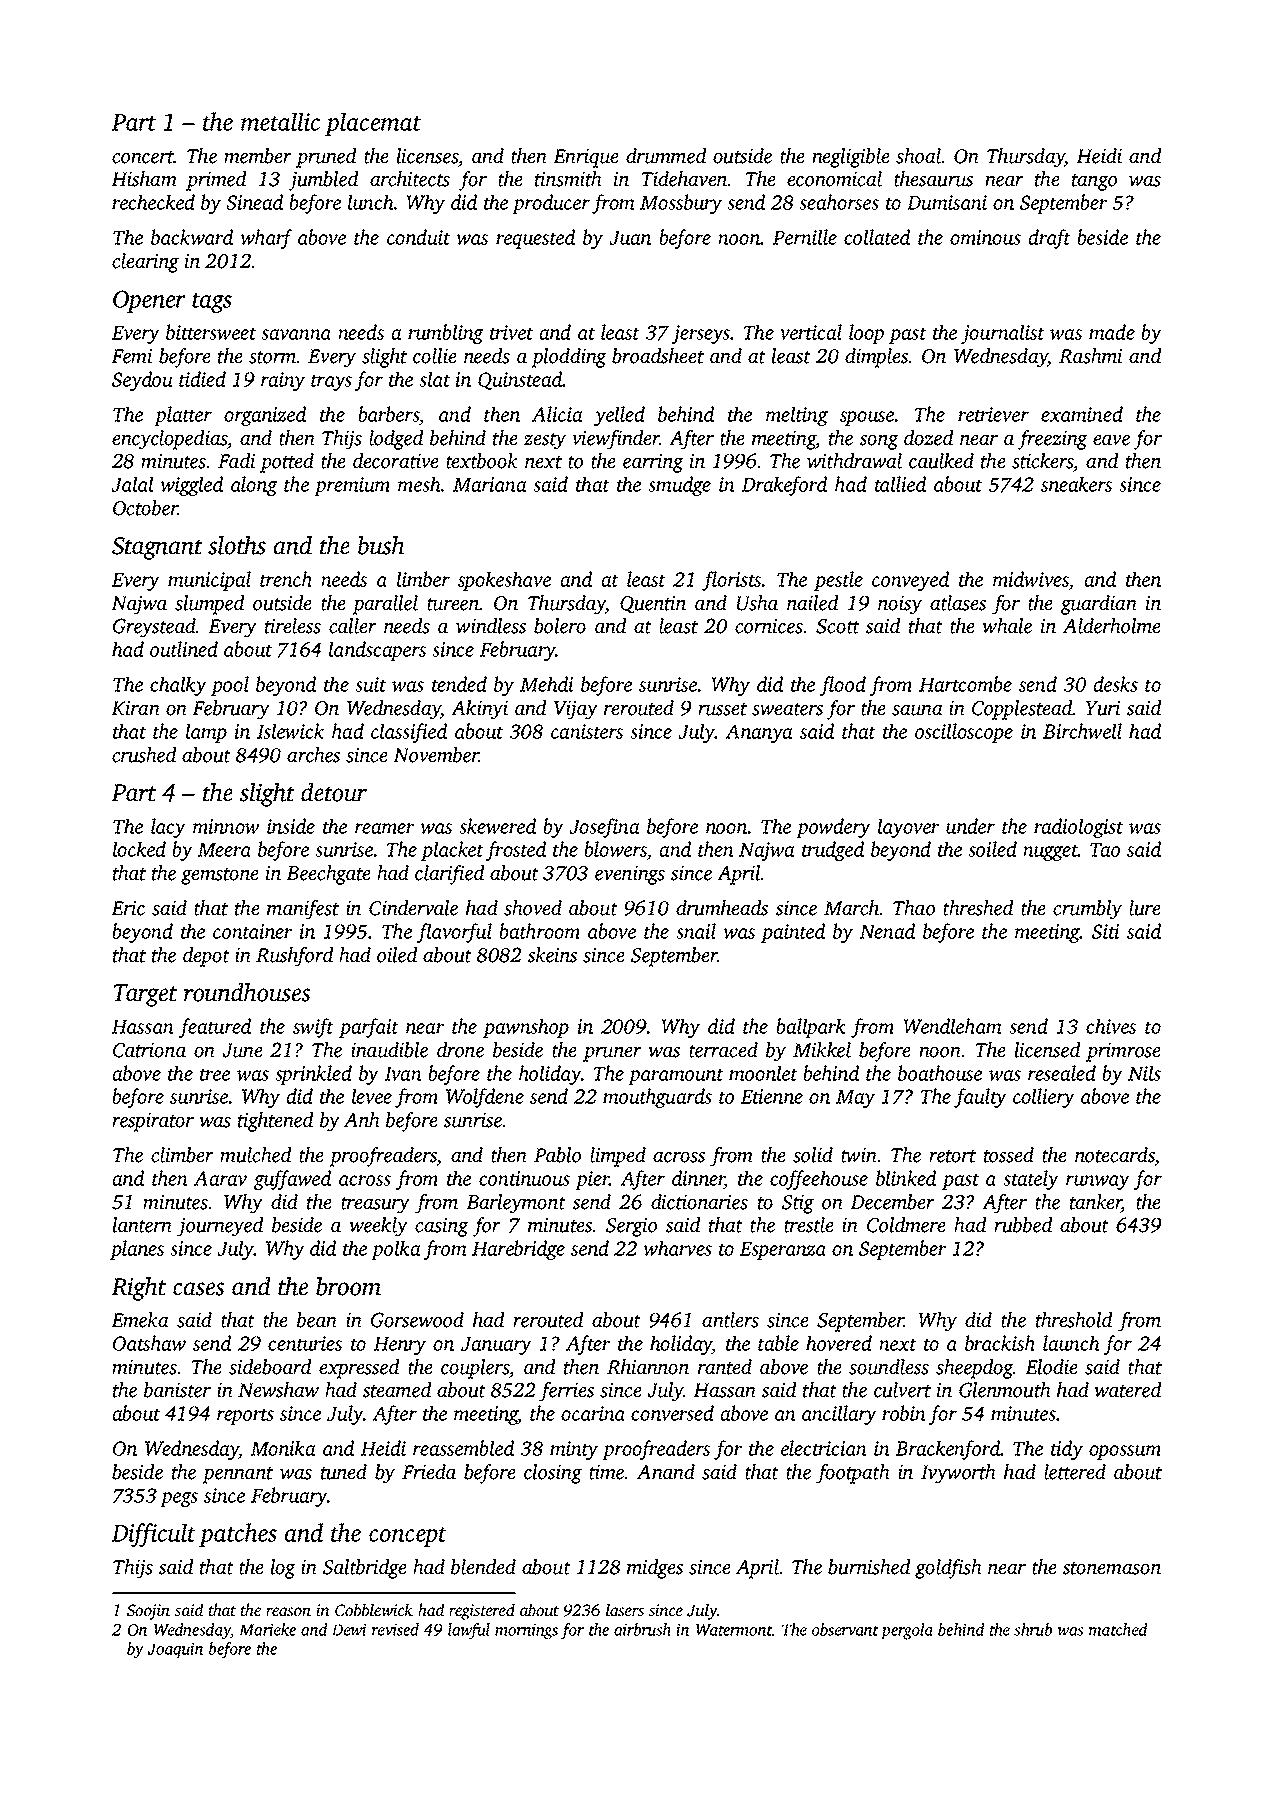 The image size is (1273, 1801). Describe the element at coordinates (1094, 182) in the image. I see `tango` at that location.
